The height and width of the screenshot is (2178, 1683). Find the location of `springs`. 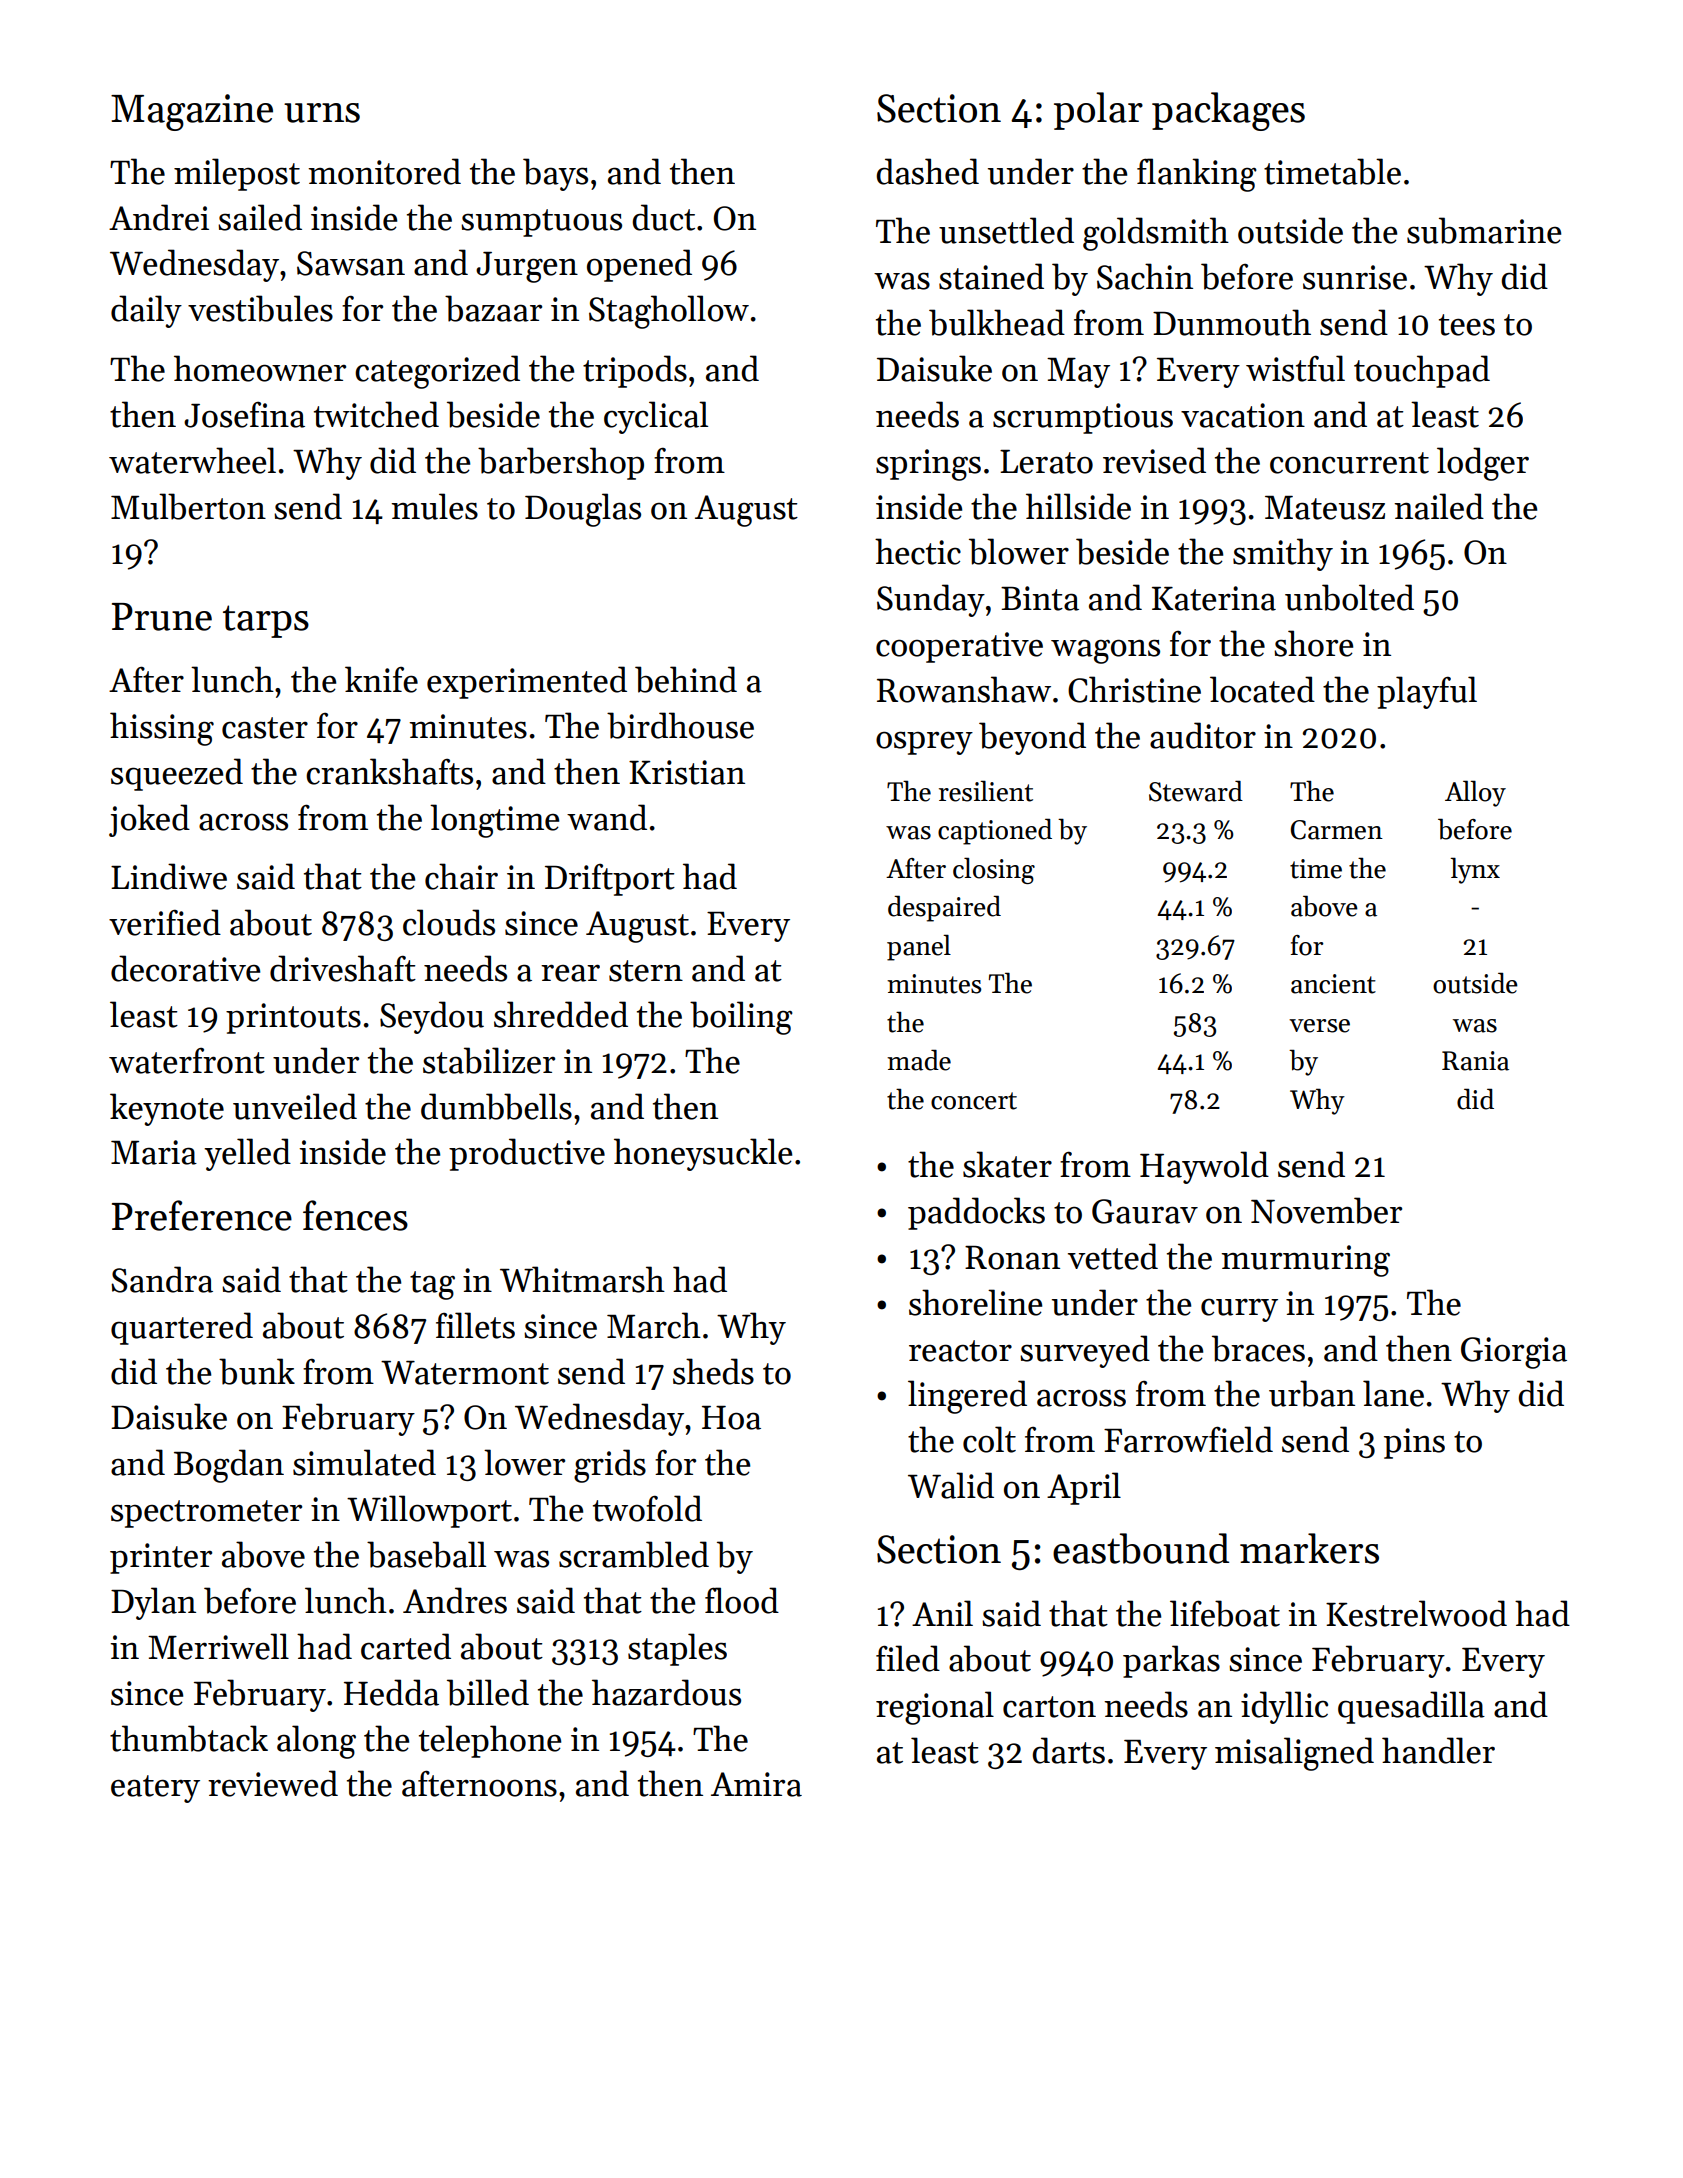

springs is located at coordinates (928, 465).
